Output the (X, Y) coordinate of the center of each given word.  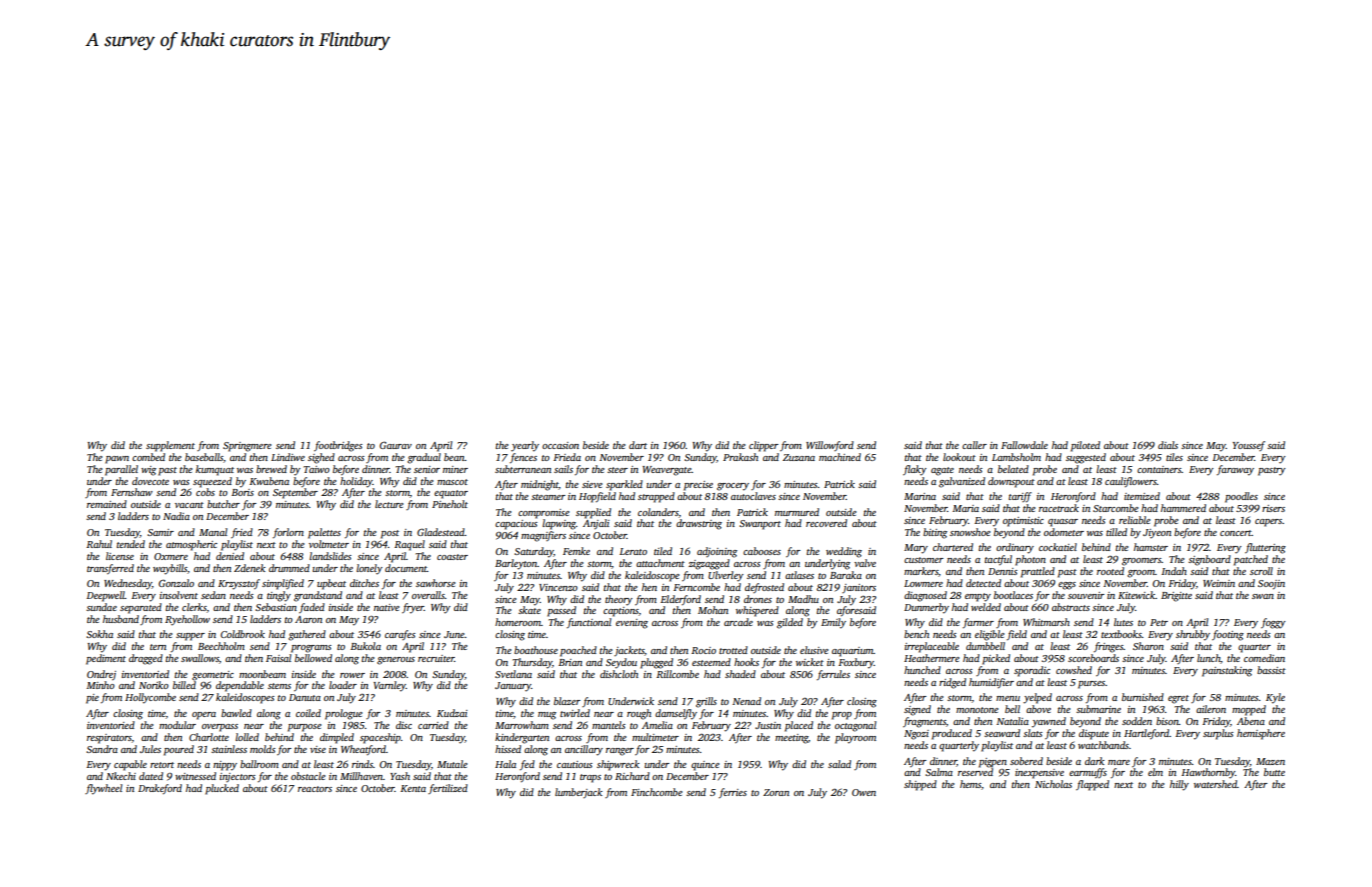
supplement (170, 446)
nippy (225, 766)
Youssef (1249, 446)
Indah (1174, 571)
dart (638, 445)
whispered (757, 611)
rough (639, 714)
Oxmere (171, 556)
